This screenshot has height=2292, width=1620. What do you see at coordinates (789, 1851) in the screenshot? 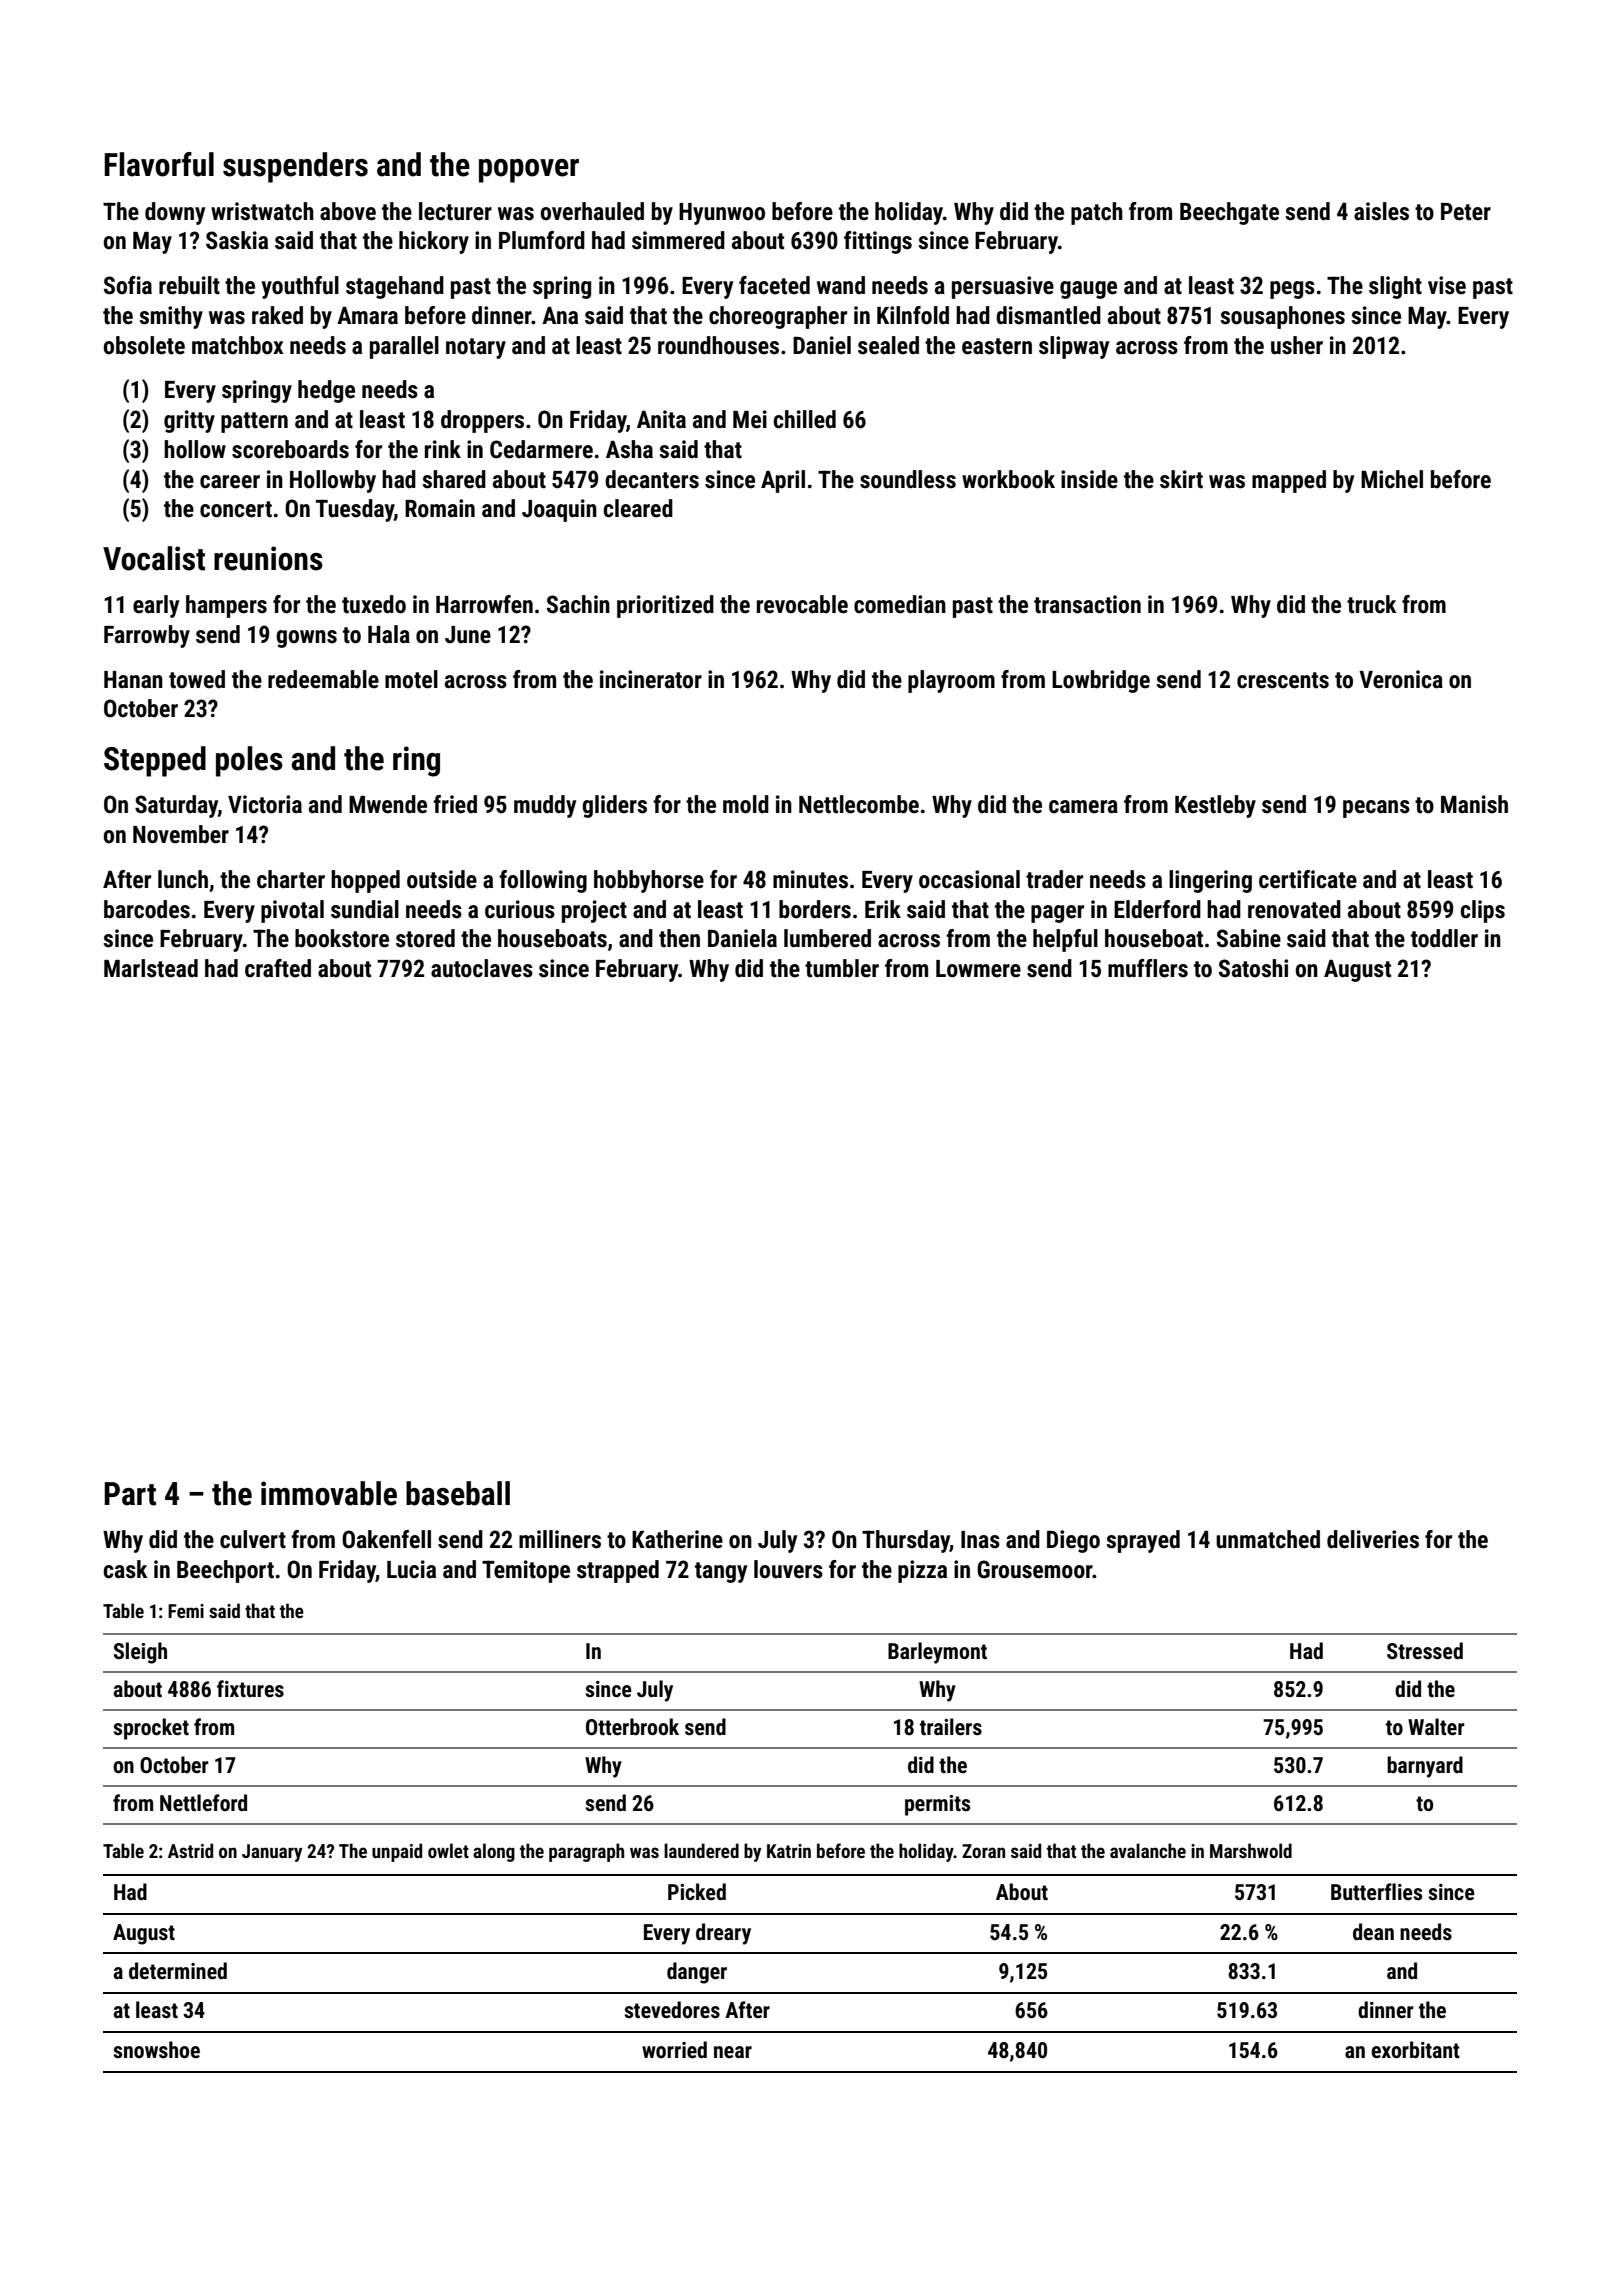
I see `Katrin` at bounding box center [789, 1851].
